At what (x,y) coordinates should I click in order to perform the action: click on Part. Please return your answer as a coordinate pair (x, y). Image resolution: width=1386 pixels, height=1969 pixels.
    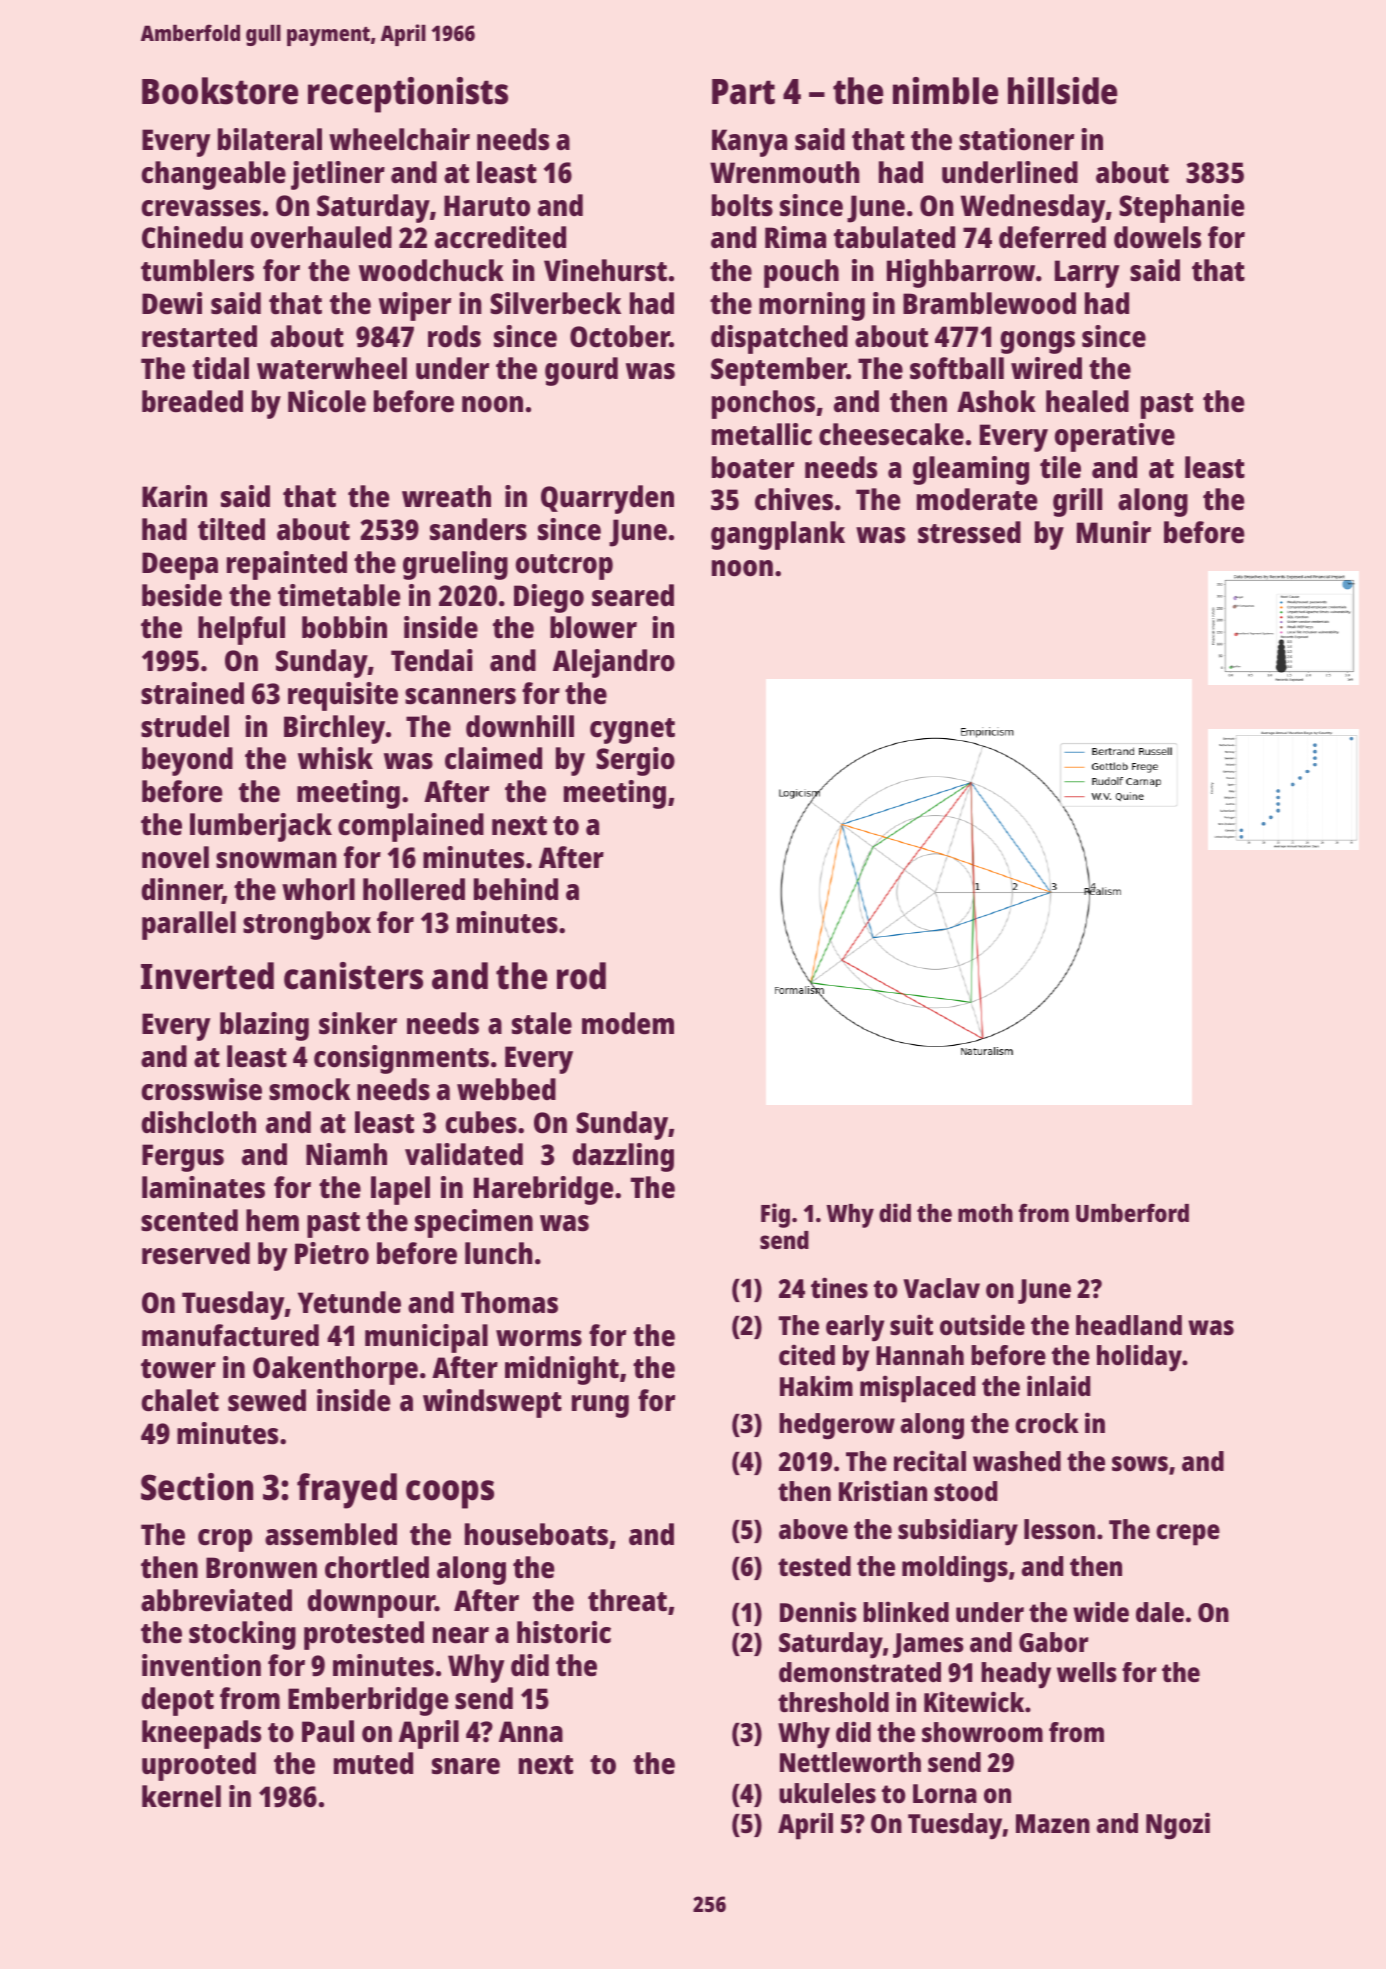
    Looking at the image, I should click on (743, 92).
